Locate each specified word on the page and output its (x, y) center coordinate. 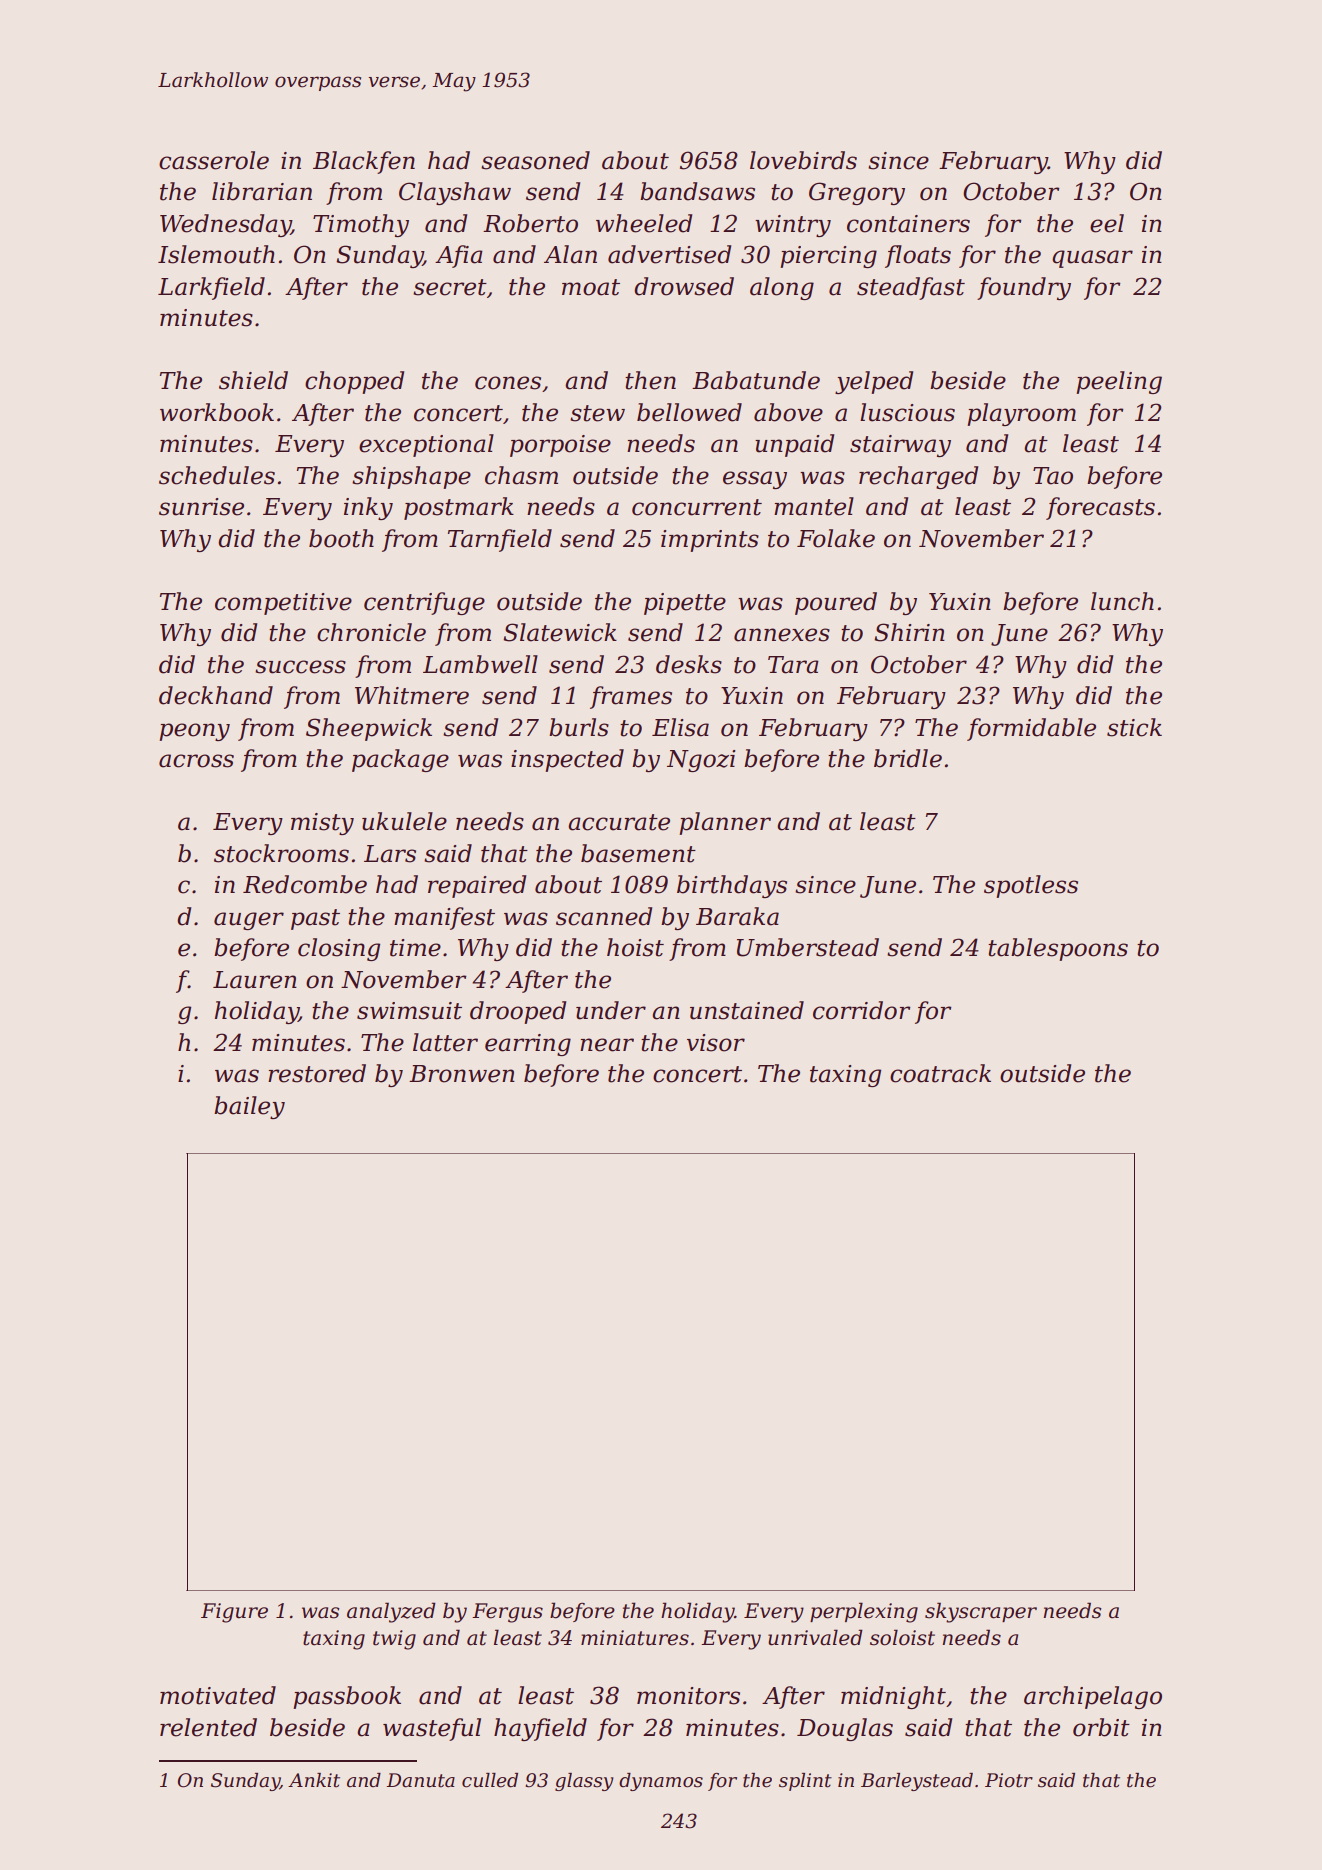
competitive (283, 604)
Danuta (420, 1780)
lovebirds (803, 160)
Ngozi (701, 761)
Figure (234, 1613)
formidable (1031, 729)
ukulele (404, 821)
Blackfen (364, 162)
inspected (567, 760)
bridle (908, 758)
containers (908, 224)
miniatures (635, 1638)
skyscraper (981, 1612)
